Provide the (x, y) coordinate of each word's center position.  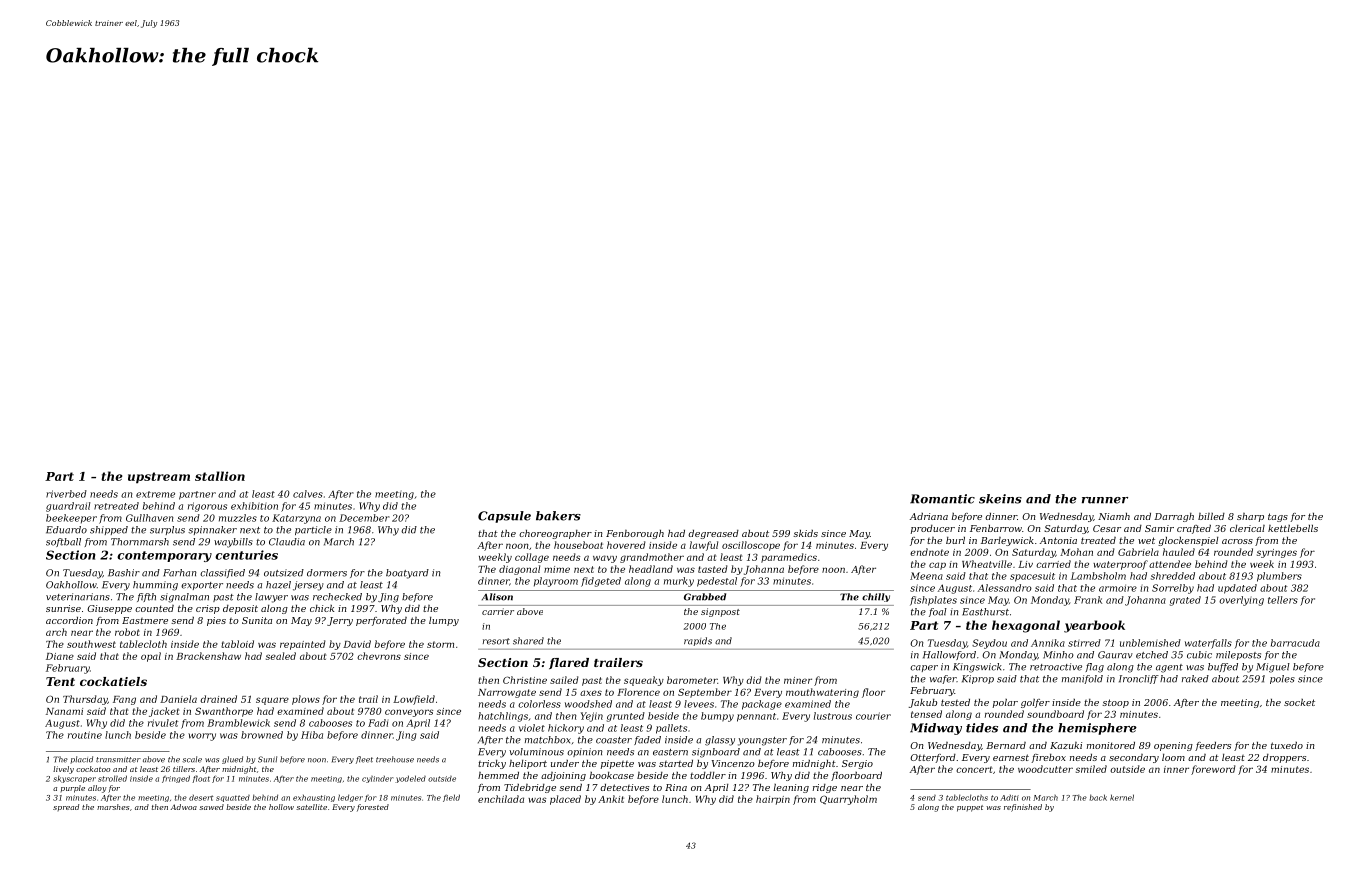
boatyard (407, 574)
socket (1299, 702)
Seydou (989, 644)
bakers (558, 516)
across (1237, 541)
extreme (155, 494)
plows (306, 700)
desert (201, 798)
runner (1105, 500)
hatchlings (503, 717)
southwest (91, 644)
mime (557, 569)
